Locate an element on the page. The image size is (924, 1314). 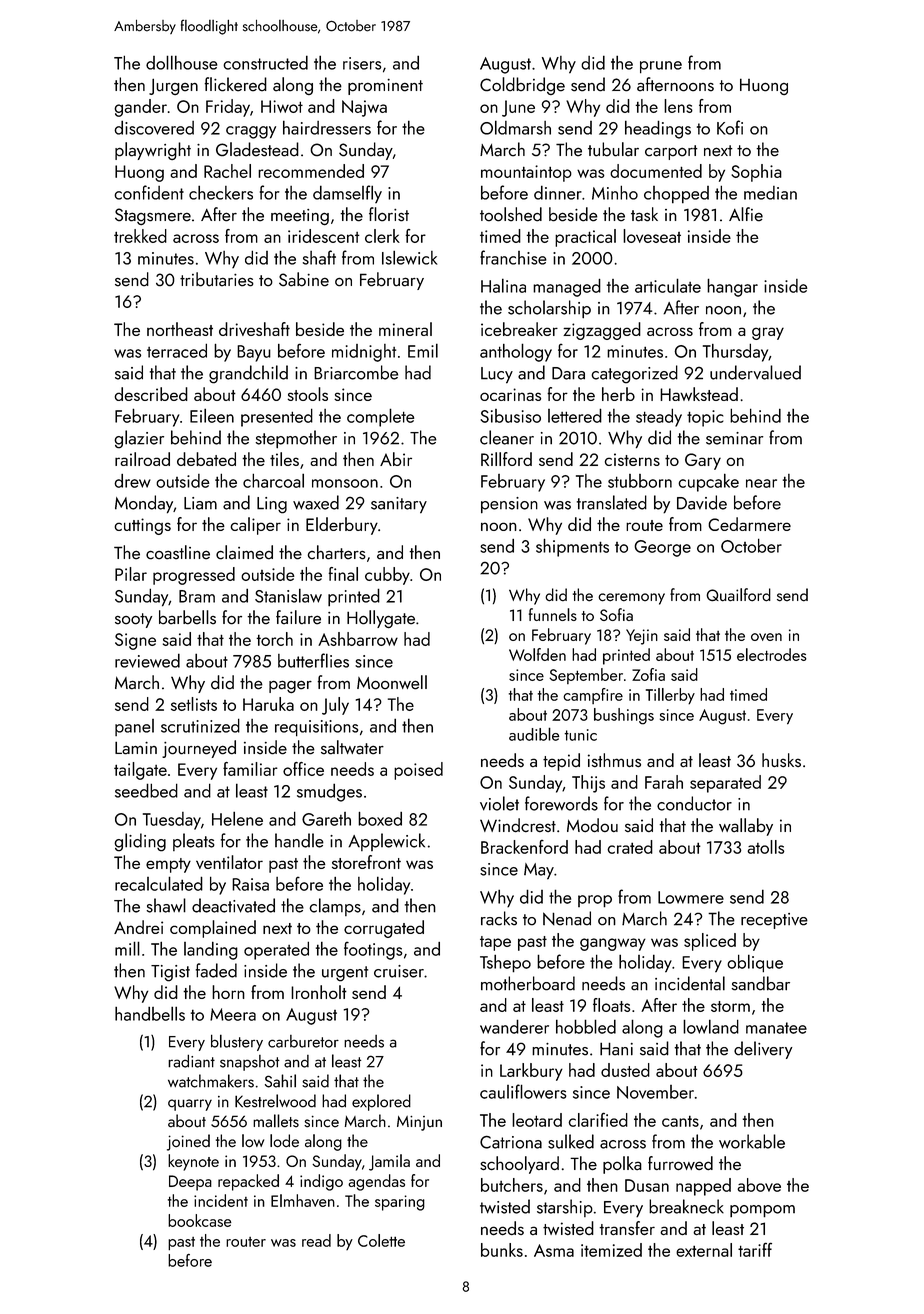
cants is located at coordinates (680, 1121).
